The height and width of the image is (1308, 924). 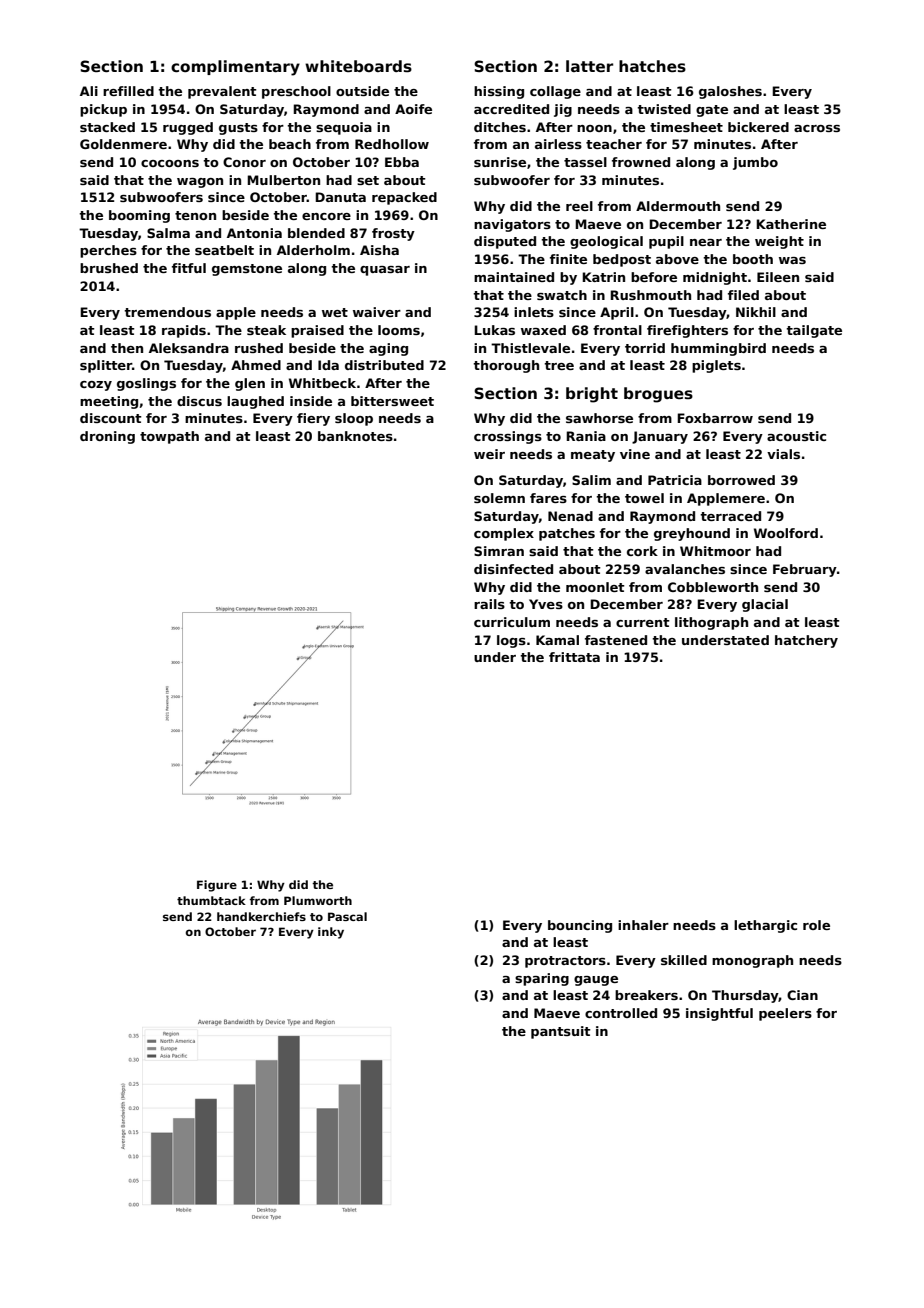 I want to click on Eileen, so click(x=778, y=277).
